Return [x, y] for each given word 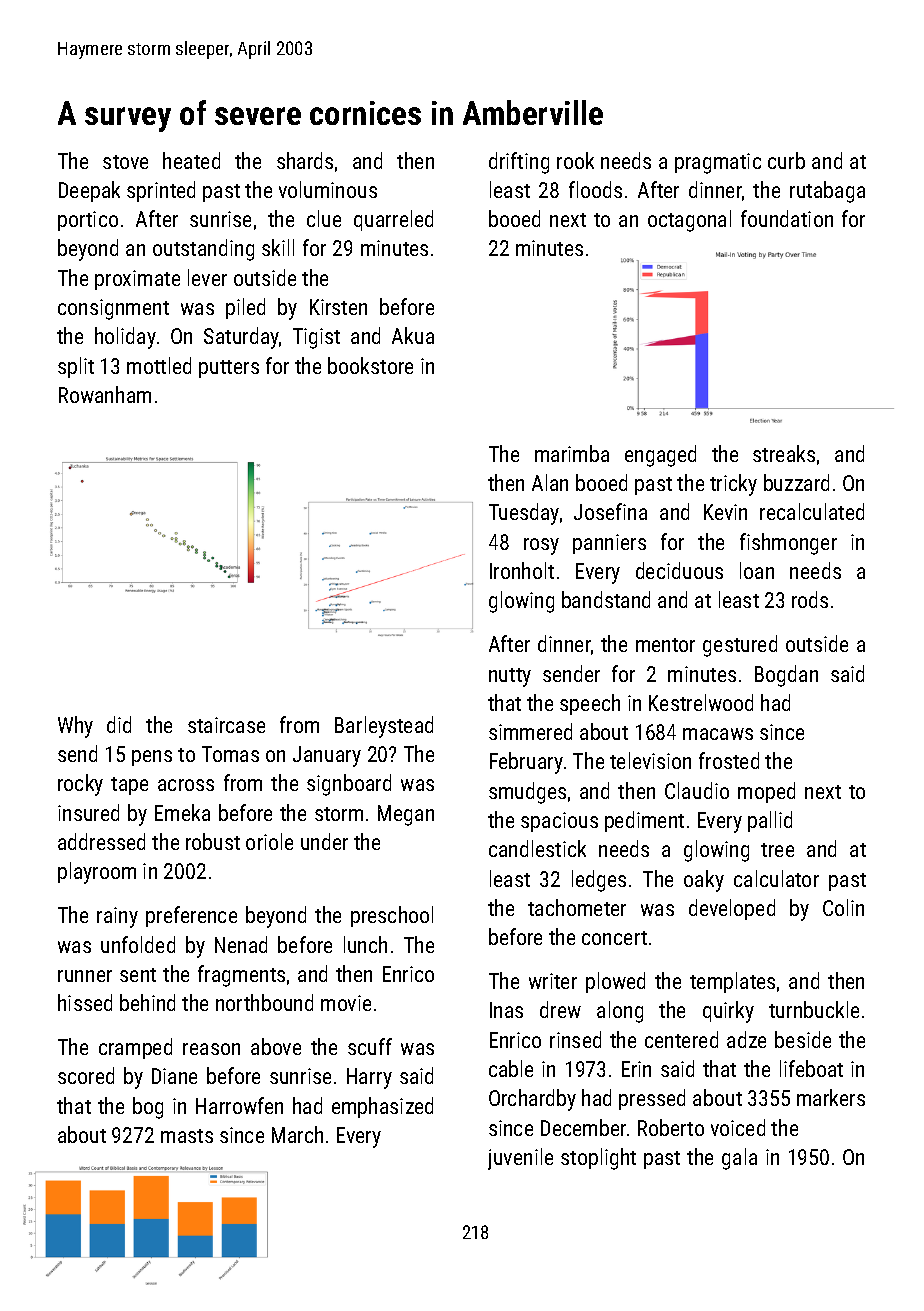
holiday [125, 338]
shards [305, 160]
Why [75, 727]
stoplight [598, 1159]
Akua [413, 335]
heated [191, 160]
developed [732, 909]
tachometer [577, 907]
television [650, 760]
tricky [733, 485]
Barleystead [384, 727]
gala [739, 1159]
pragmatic [718, 163]
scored [86, 1075]
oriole [269, 841]
